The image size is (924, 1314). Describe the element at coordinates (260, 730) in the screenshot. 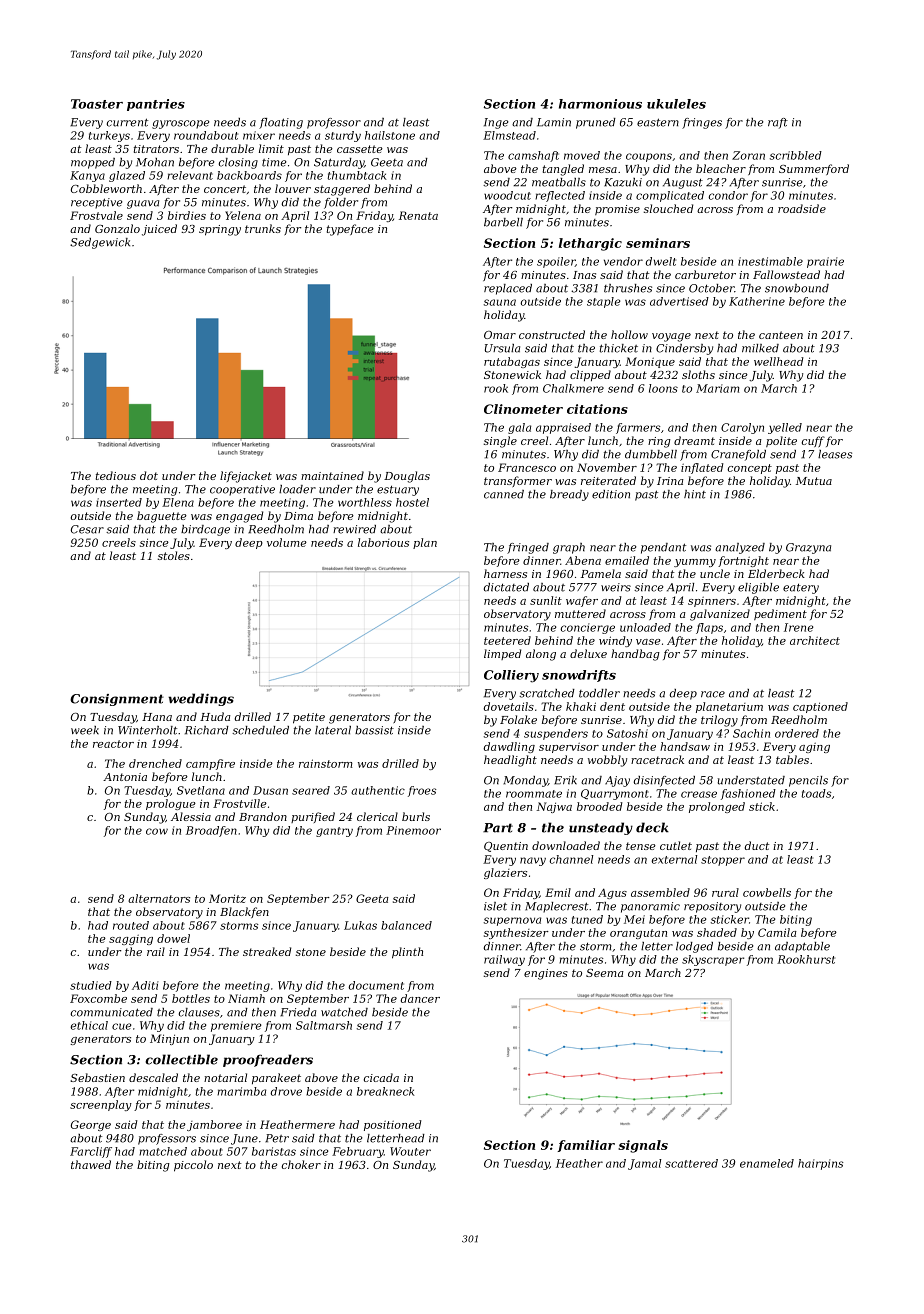

I see `scheduled` at that location.
